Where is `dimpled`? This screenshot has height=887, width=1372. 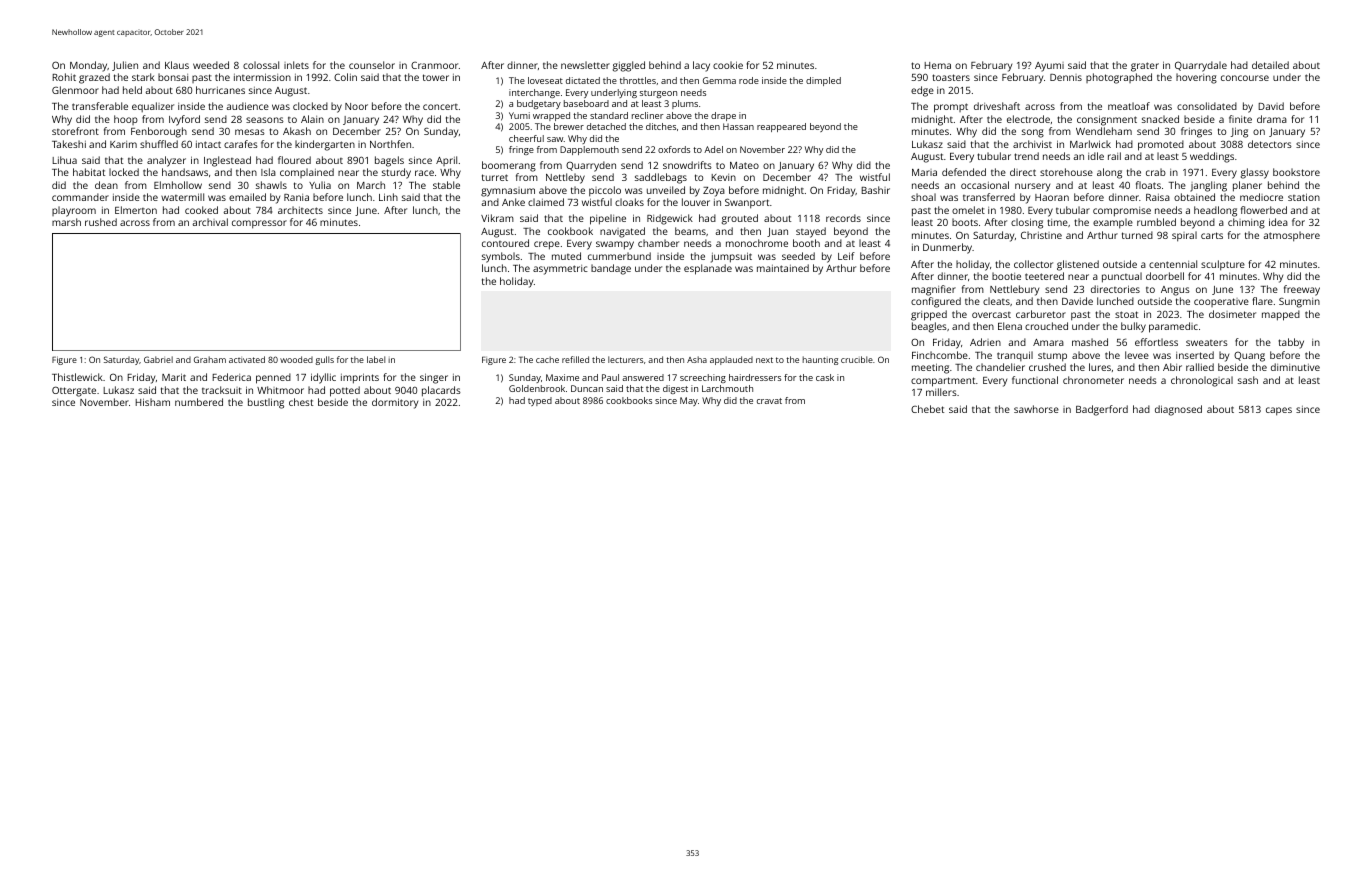
dimpled is located at coordinates (823, 81).
